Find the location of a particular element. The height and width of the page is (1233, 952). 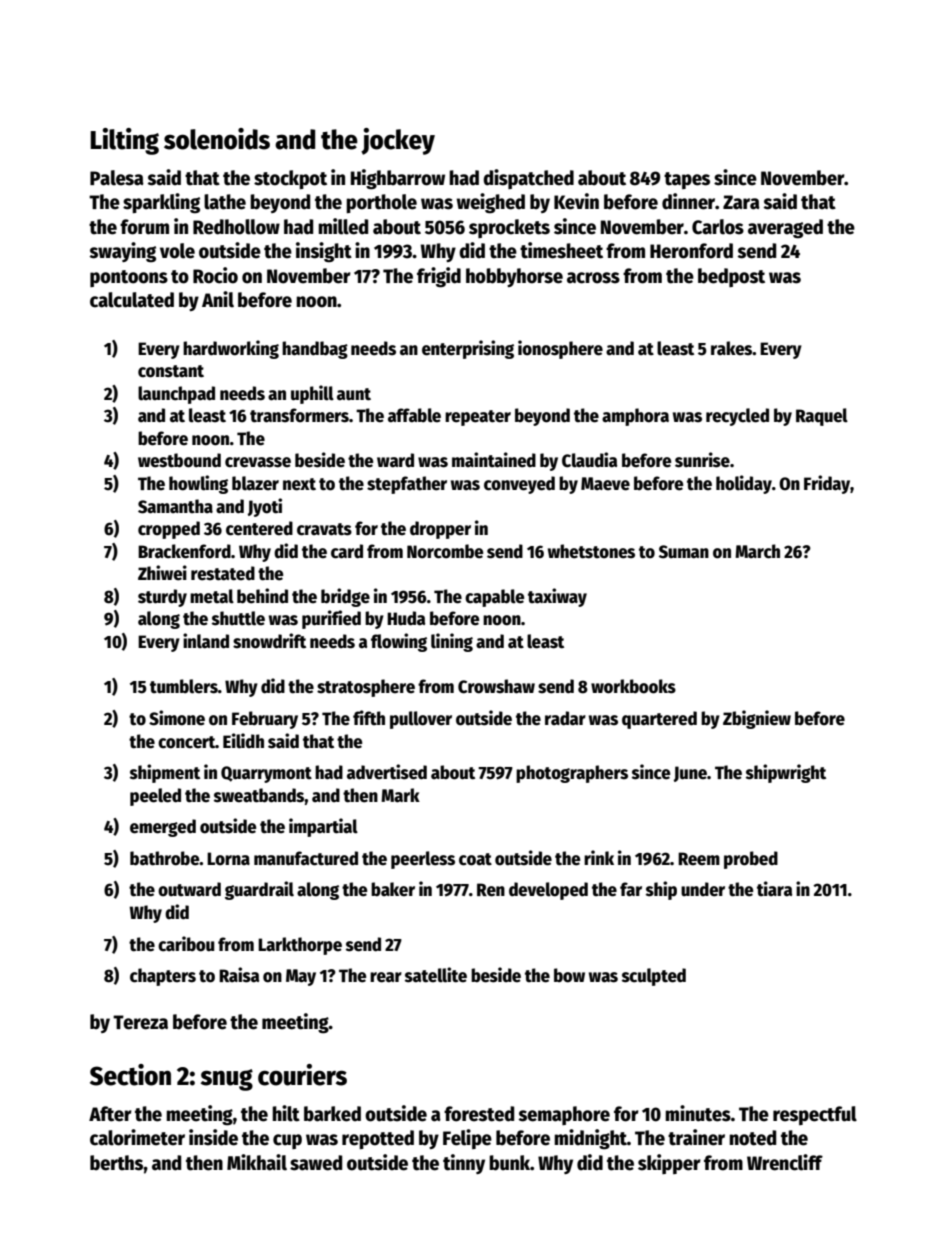

tapes is located at coordinates (687, 180).
